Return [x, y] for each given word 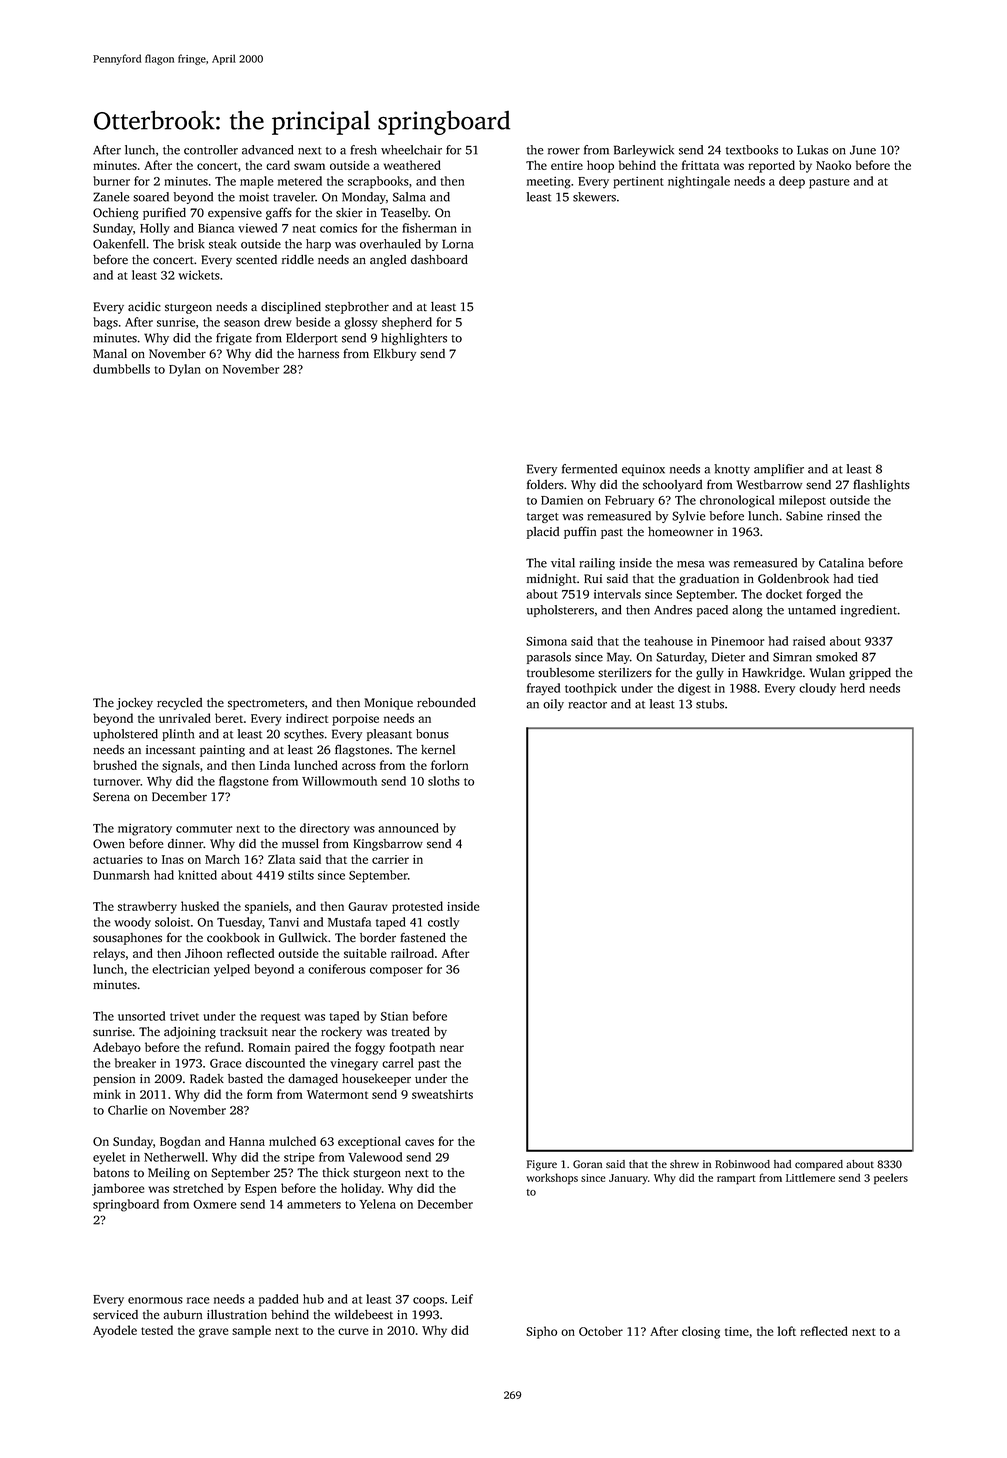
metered [300, 181]
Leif [462, 1299]
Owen [109, 844]
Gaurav [368, 906]
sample [251, 1331]
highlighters [414, 339]
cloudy [817, 689]
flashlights [881, 485]
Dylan [185, 370]
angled [388, 261]
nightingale [699, 182]
